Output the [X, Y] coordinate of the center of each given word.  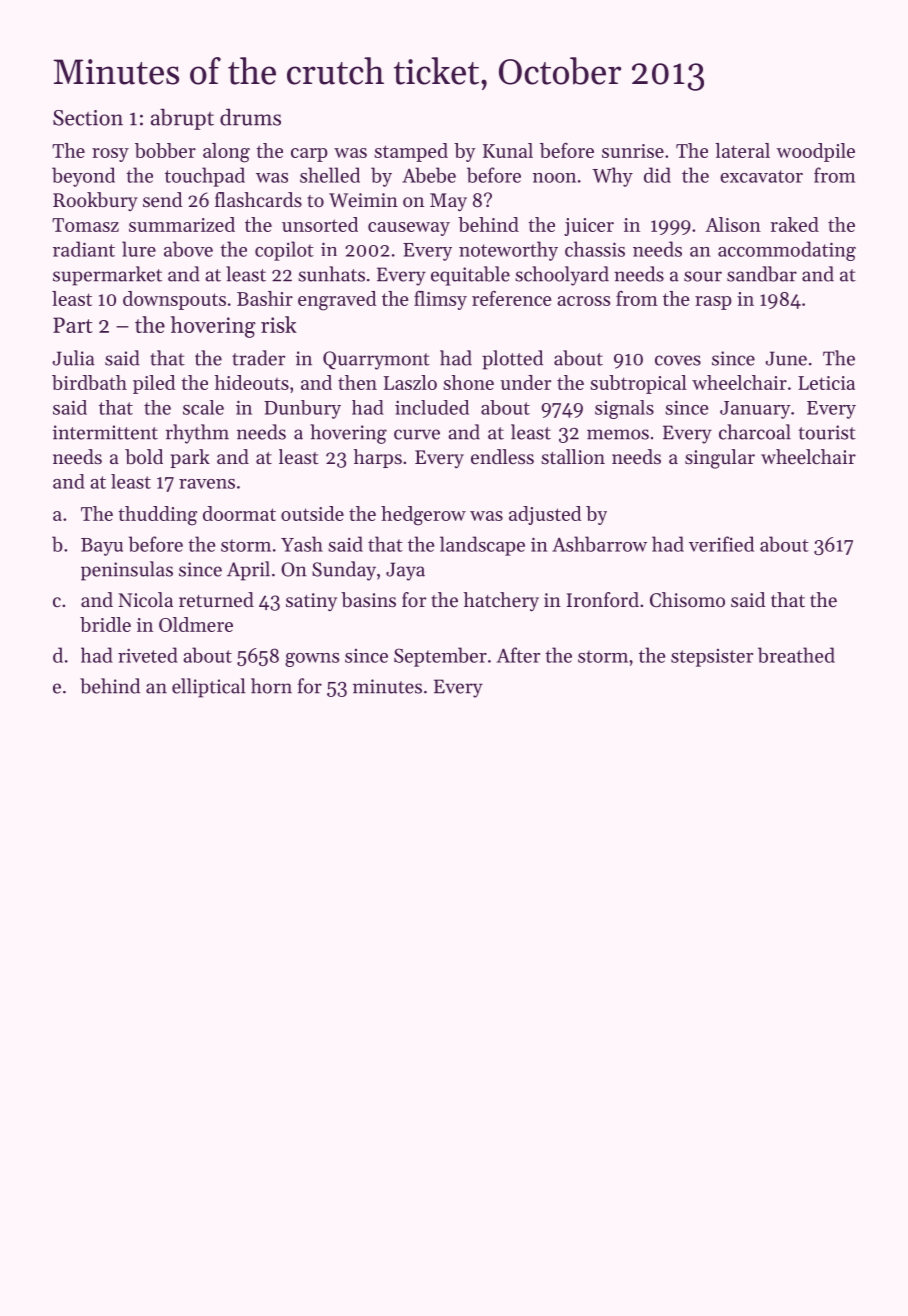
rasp [713, 303]
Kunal [508, 150]
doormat [239, 513]
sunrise [633, 151]
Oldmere [196, 624]
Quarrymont [376, 360]
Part [73, 325]
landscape [482, 546]
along [226, 153]
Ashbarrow [599, 544]
